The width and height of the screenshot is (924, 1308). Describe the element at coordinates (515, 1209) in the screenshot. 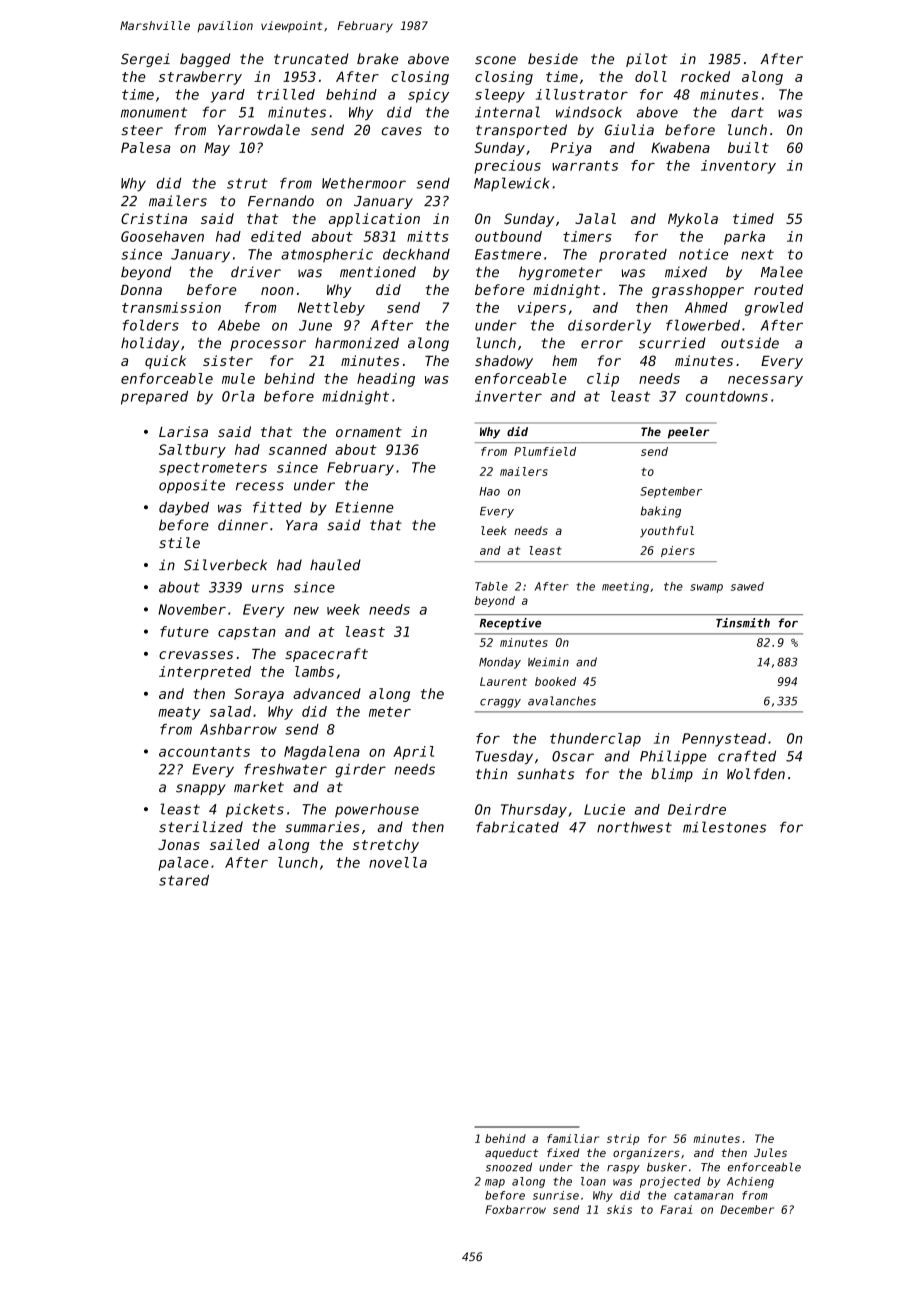

I see `Foxbarrow` at that location.
